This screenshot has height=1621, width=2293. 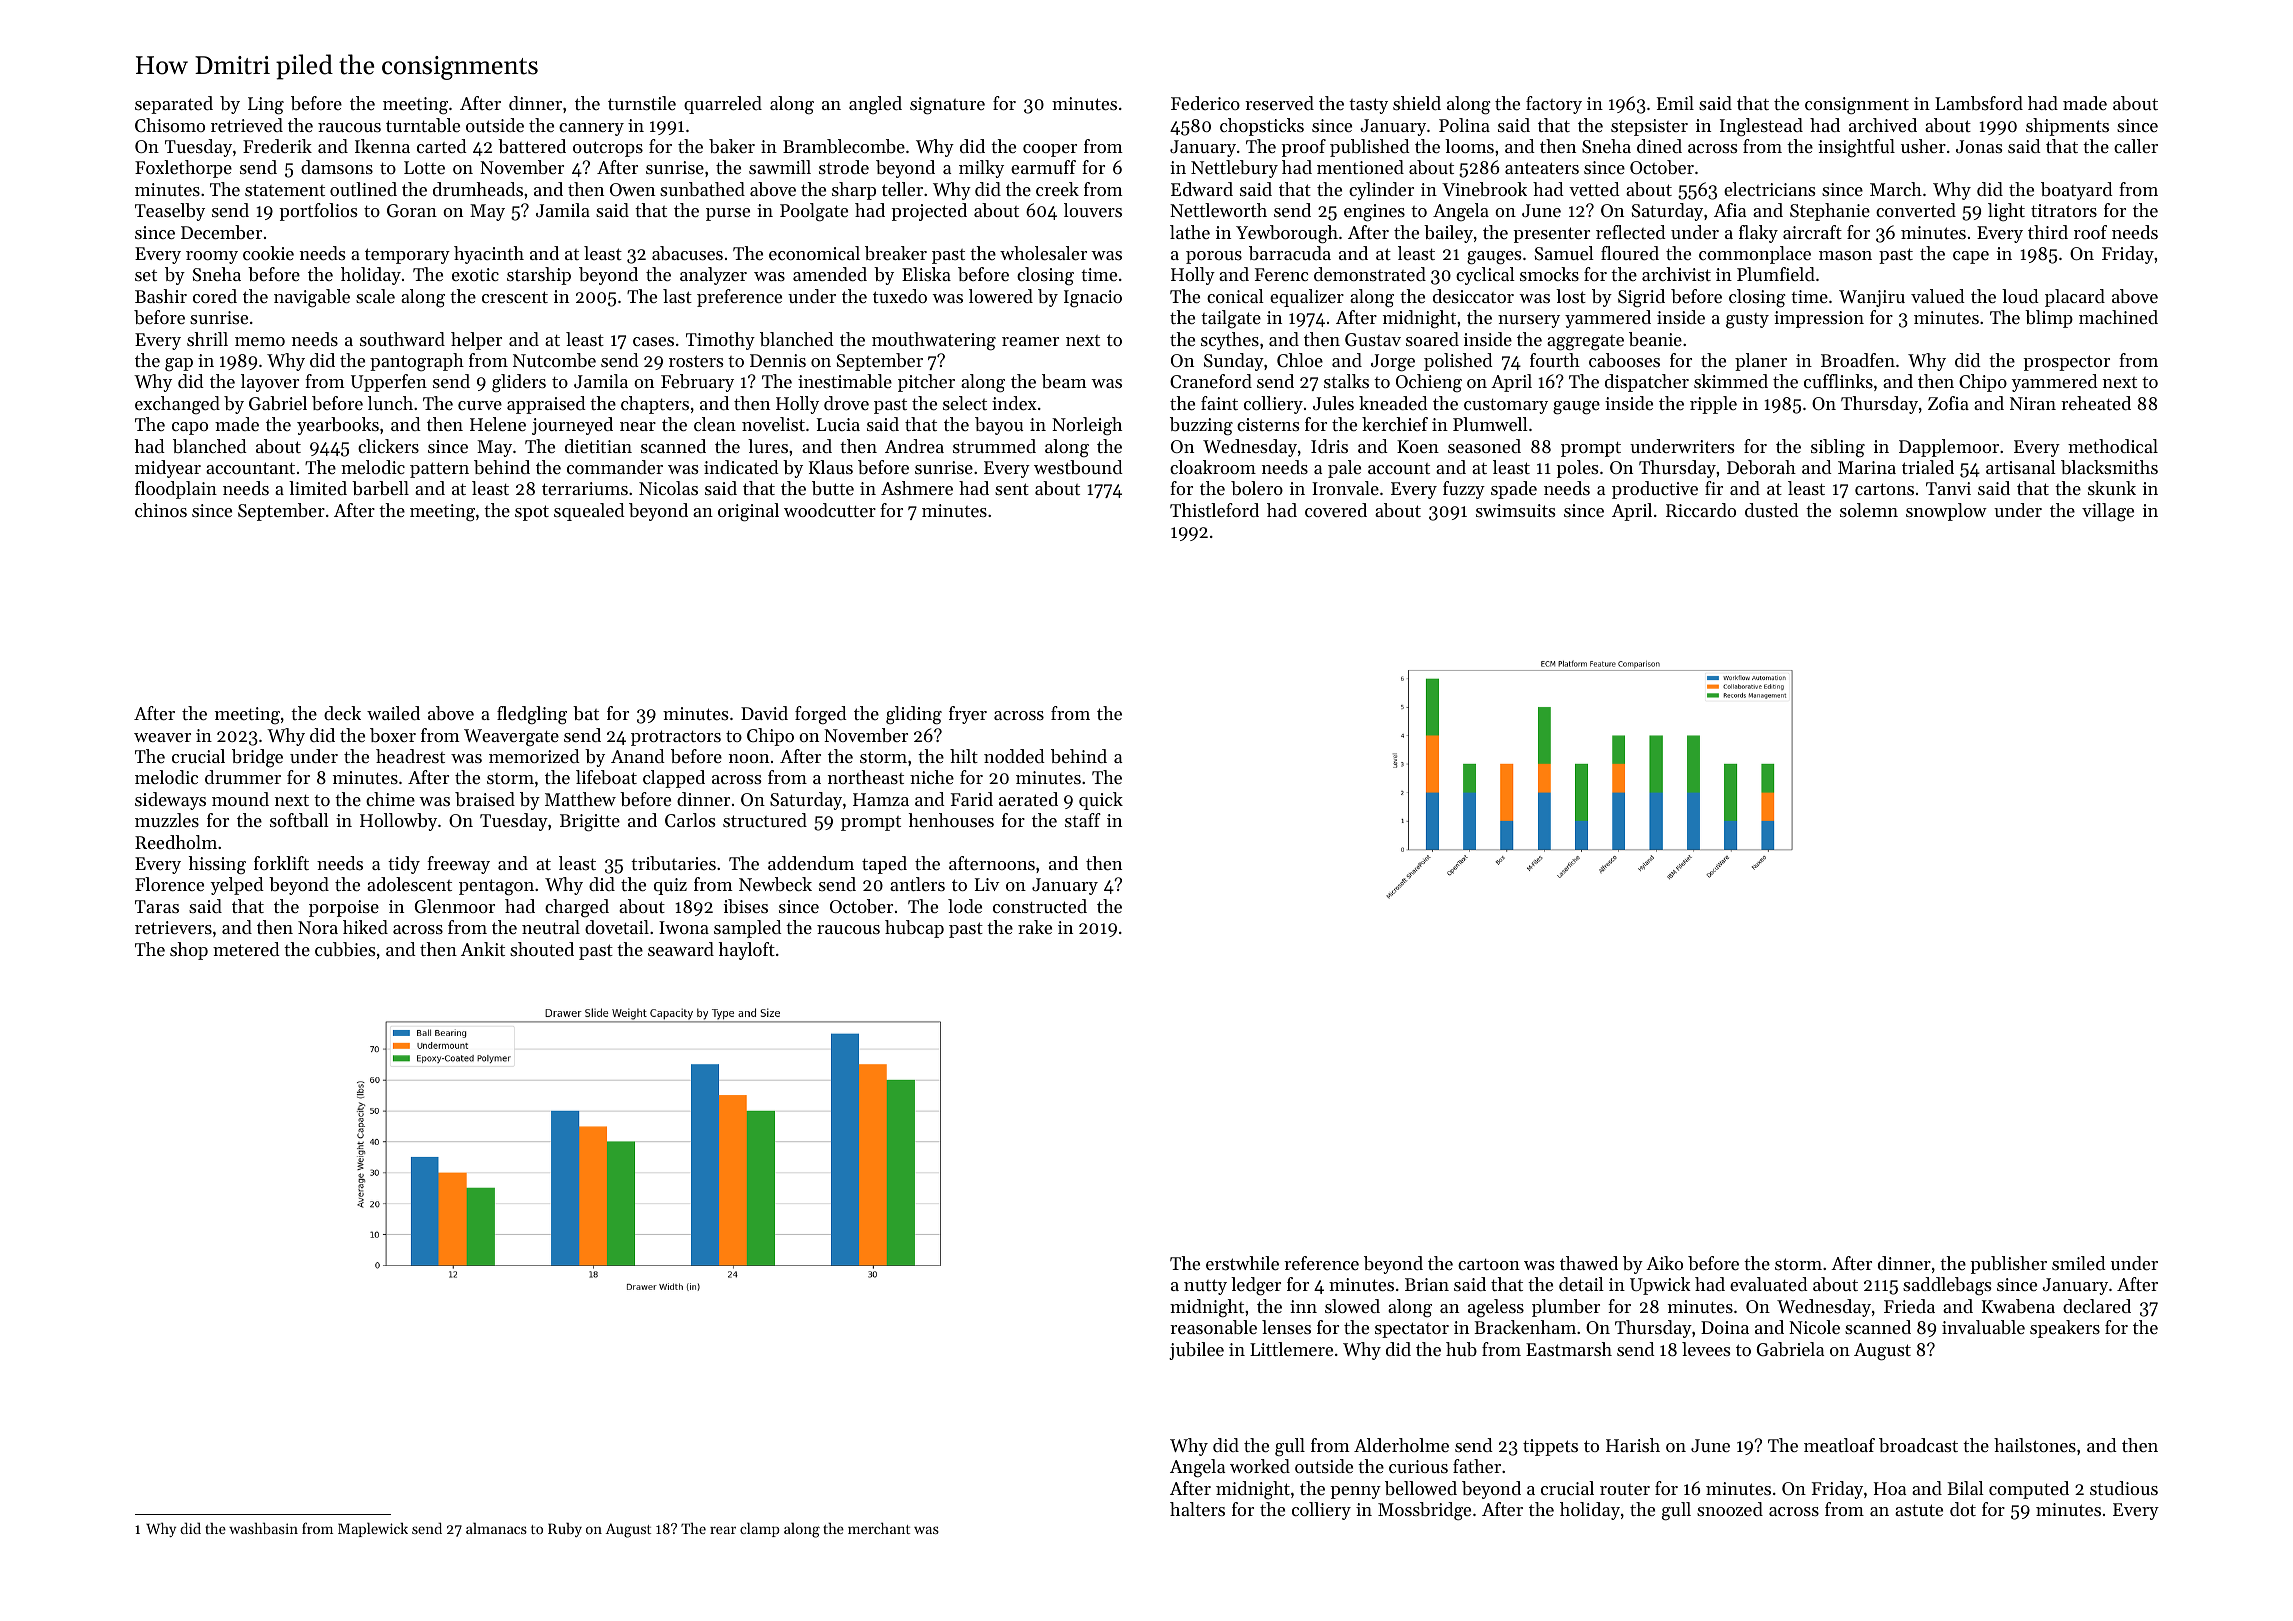 I want to click on staff, so click(x=1083, y=820).
